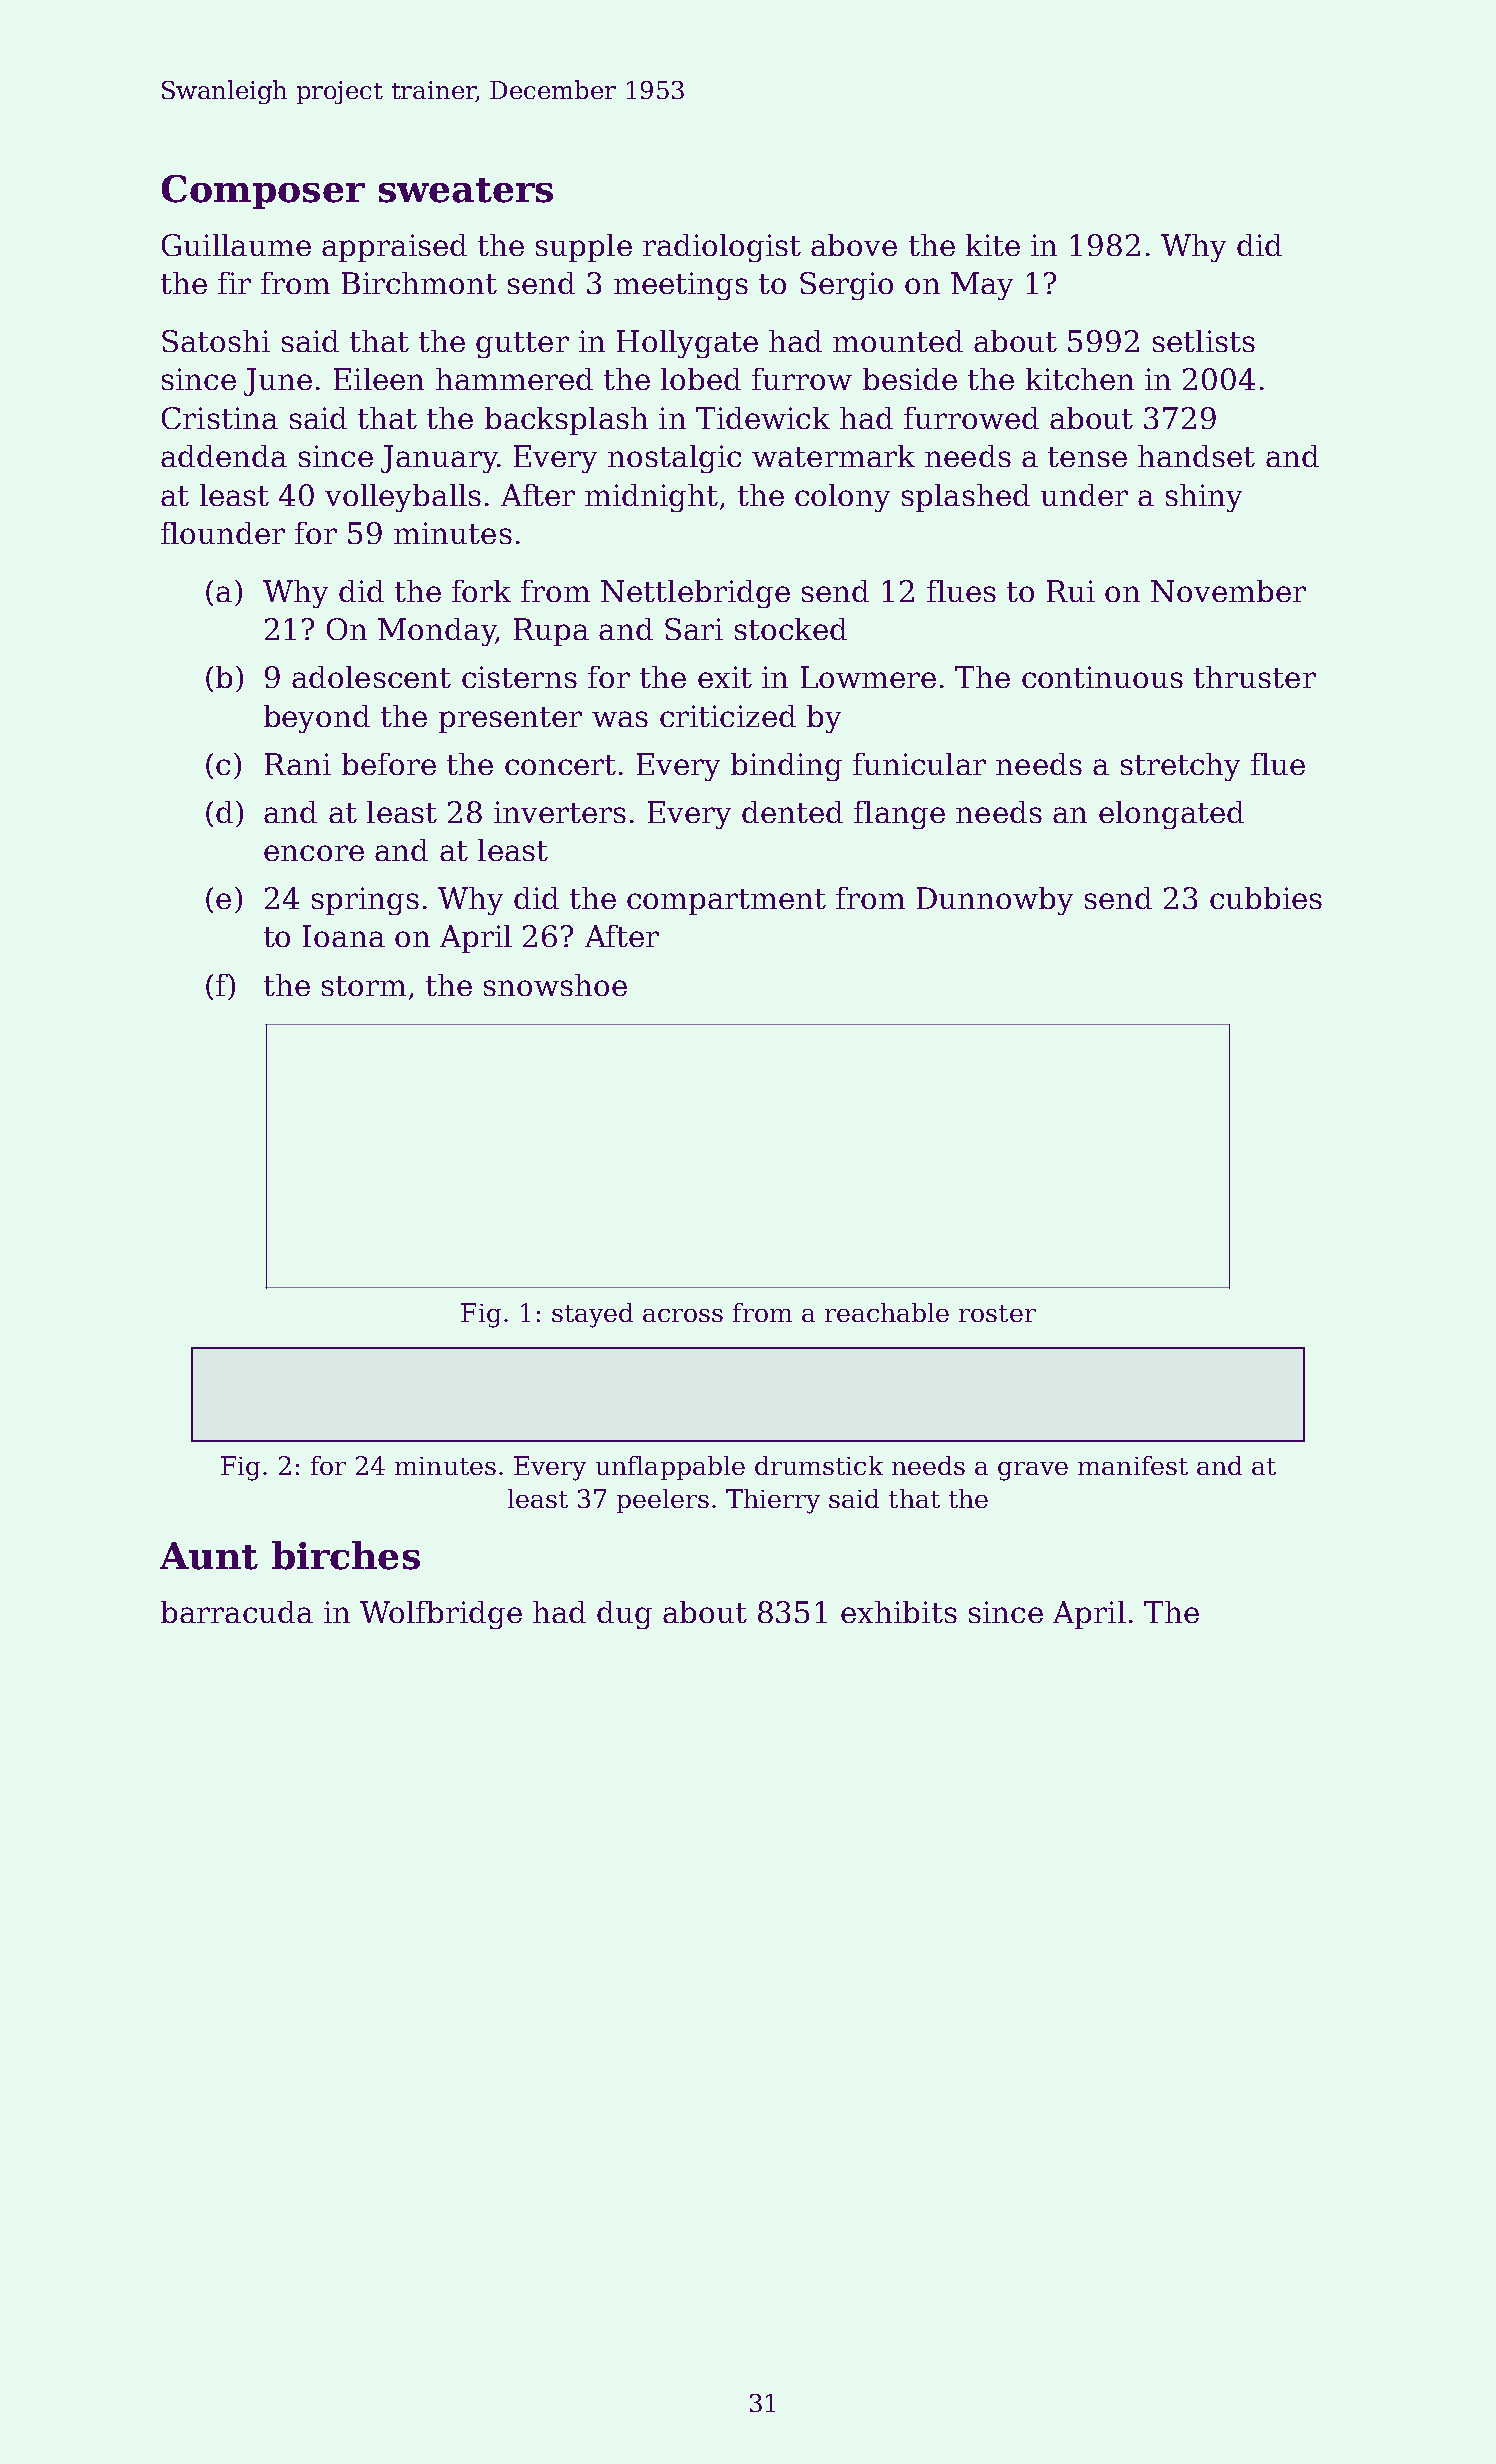  Describe the element at coordinates (726, 902) in the page. I see `compartment` at that location.
